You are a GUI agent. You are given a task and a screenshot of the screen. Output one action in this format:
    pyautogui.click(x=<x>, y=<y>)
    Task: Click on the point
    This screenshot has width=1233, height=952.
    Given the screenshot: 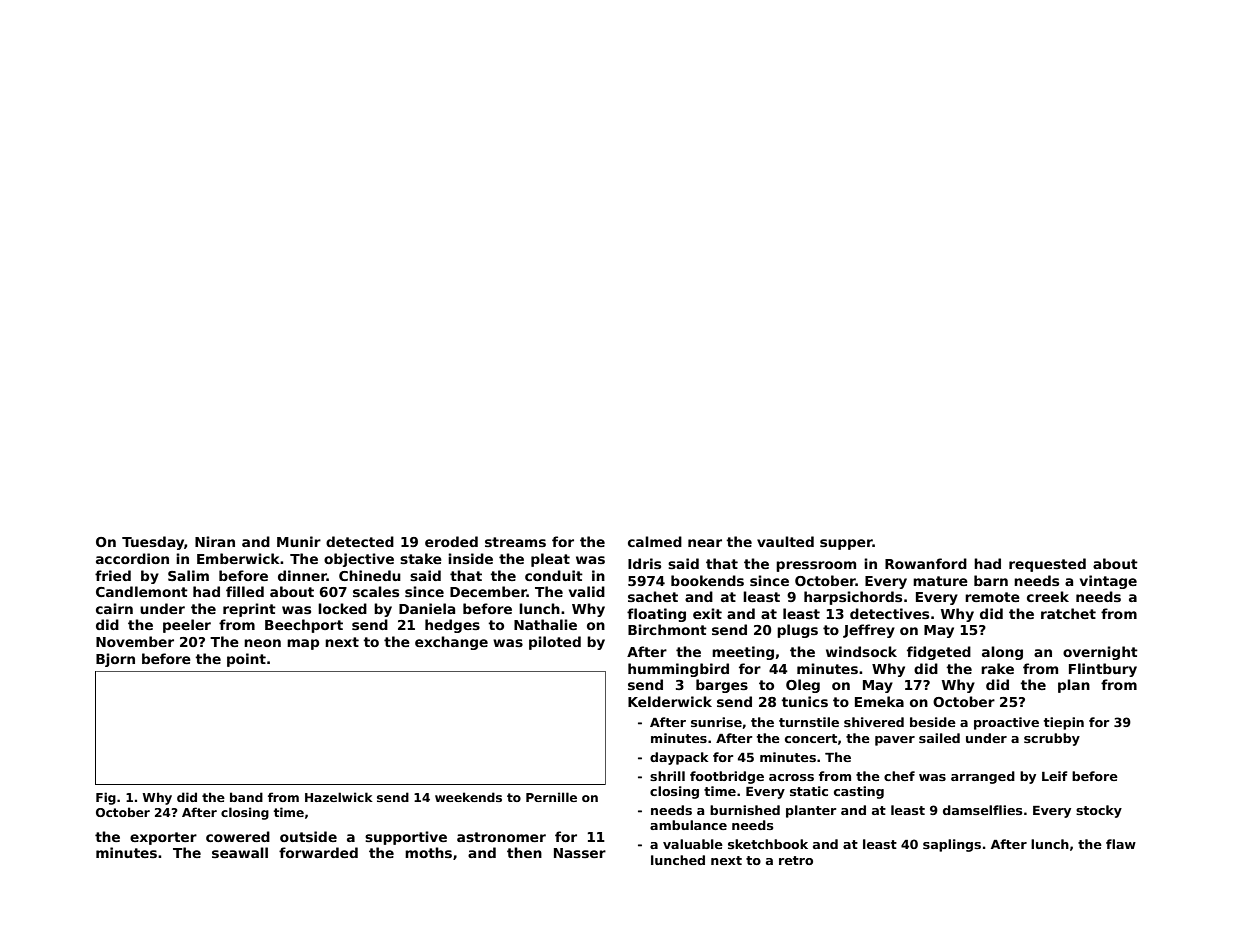 What is the action you would take?
    pyautogui.click(x=246, y=660)
